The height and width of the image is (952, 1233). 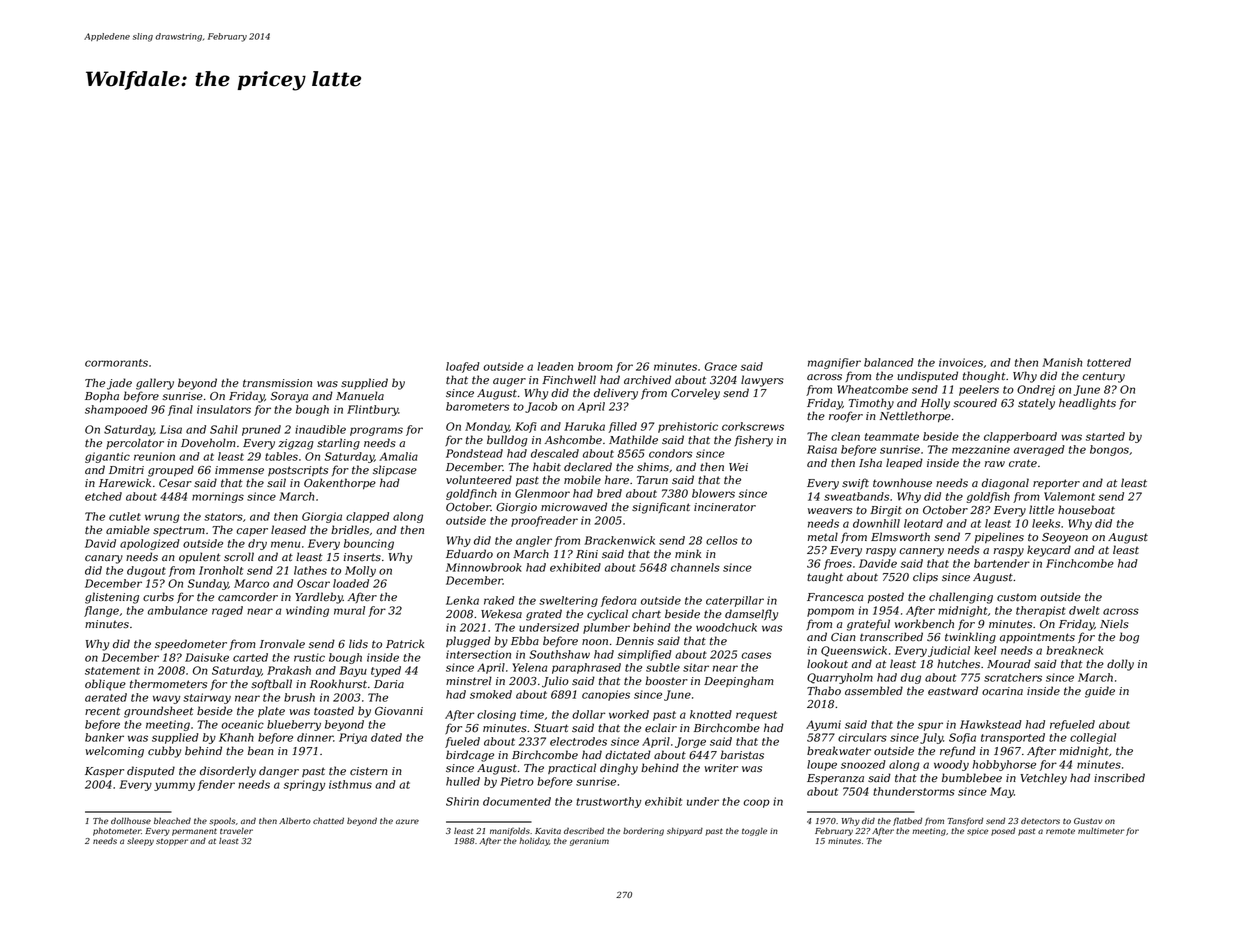 What do you see at coordinates (155, 384) in the image?
I see `gallery` at bounding box center [155, 384].
